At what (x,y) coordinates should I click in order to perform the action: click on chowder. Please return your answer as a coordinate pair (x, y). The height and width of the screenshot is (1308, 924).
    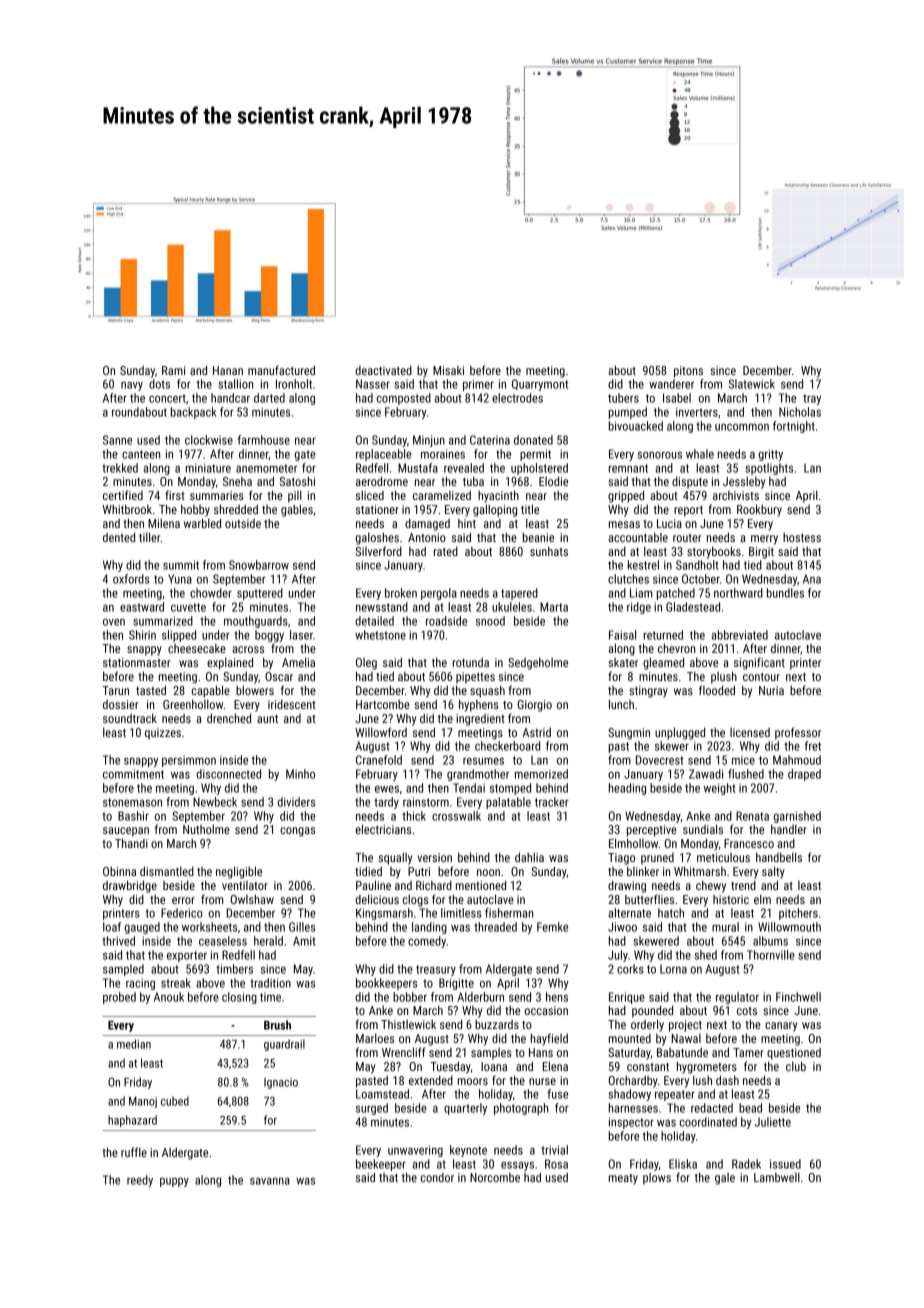
    Looking at the image, I should click on (211, 593).
